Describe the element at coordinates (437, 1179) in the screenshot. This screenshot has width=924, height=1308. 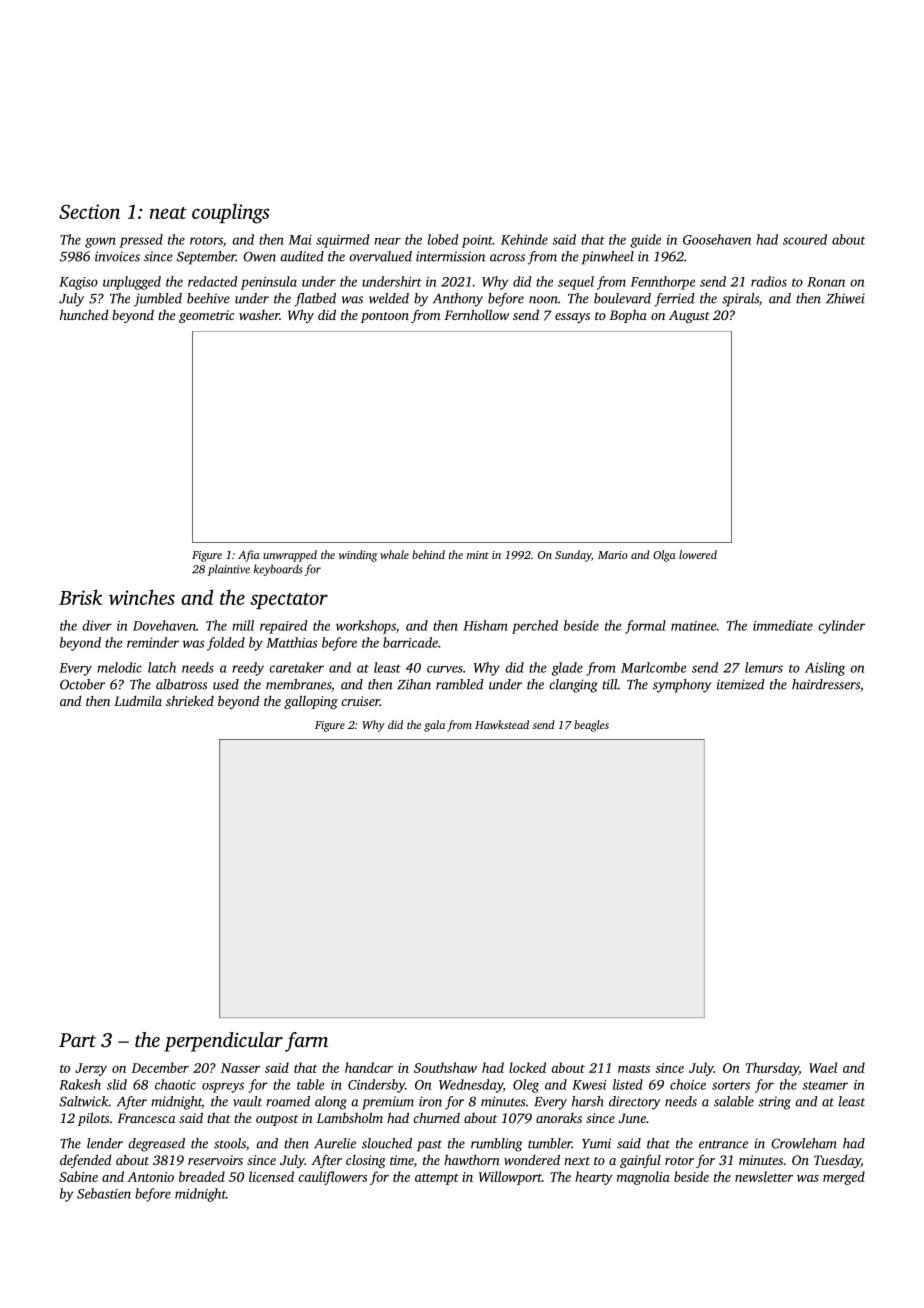
I see `attempt` at that location.
